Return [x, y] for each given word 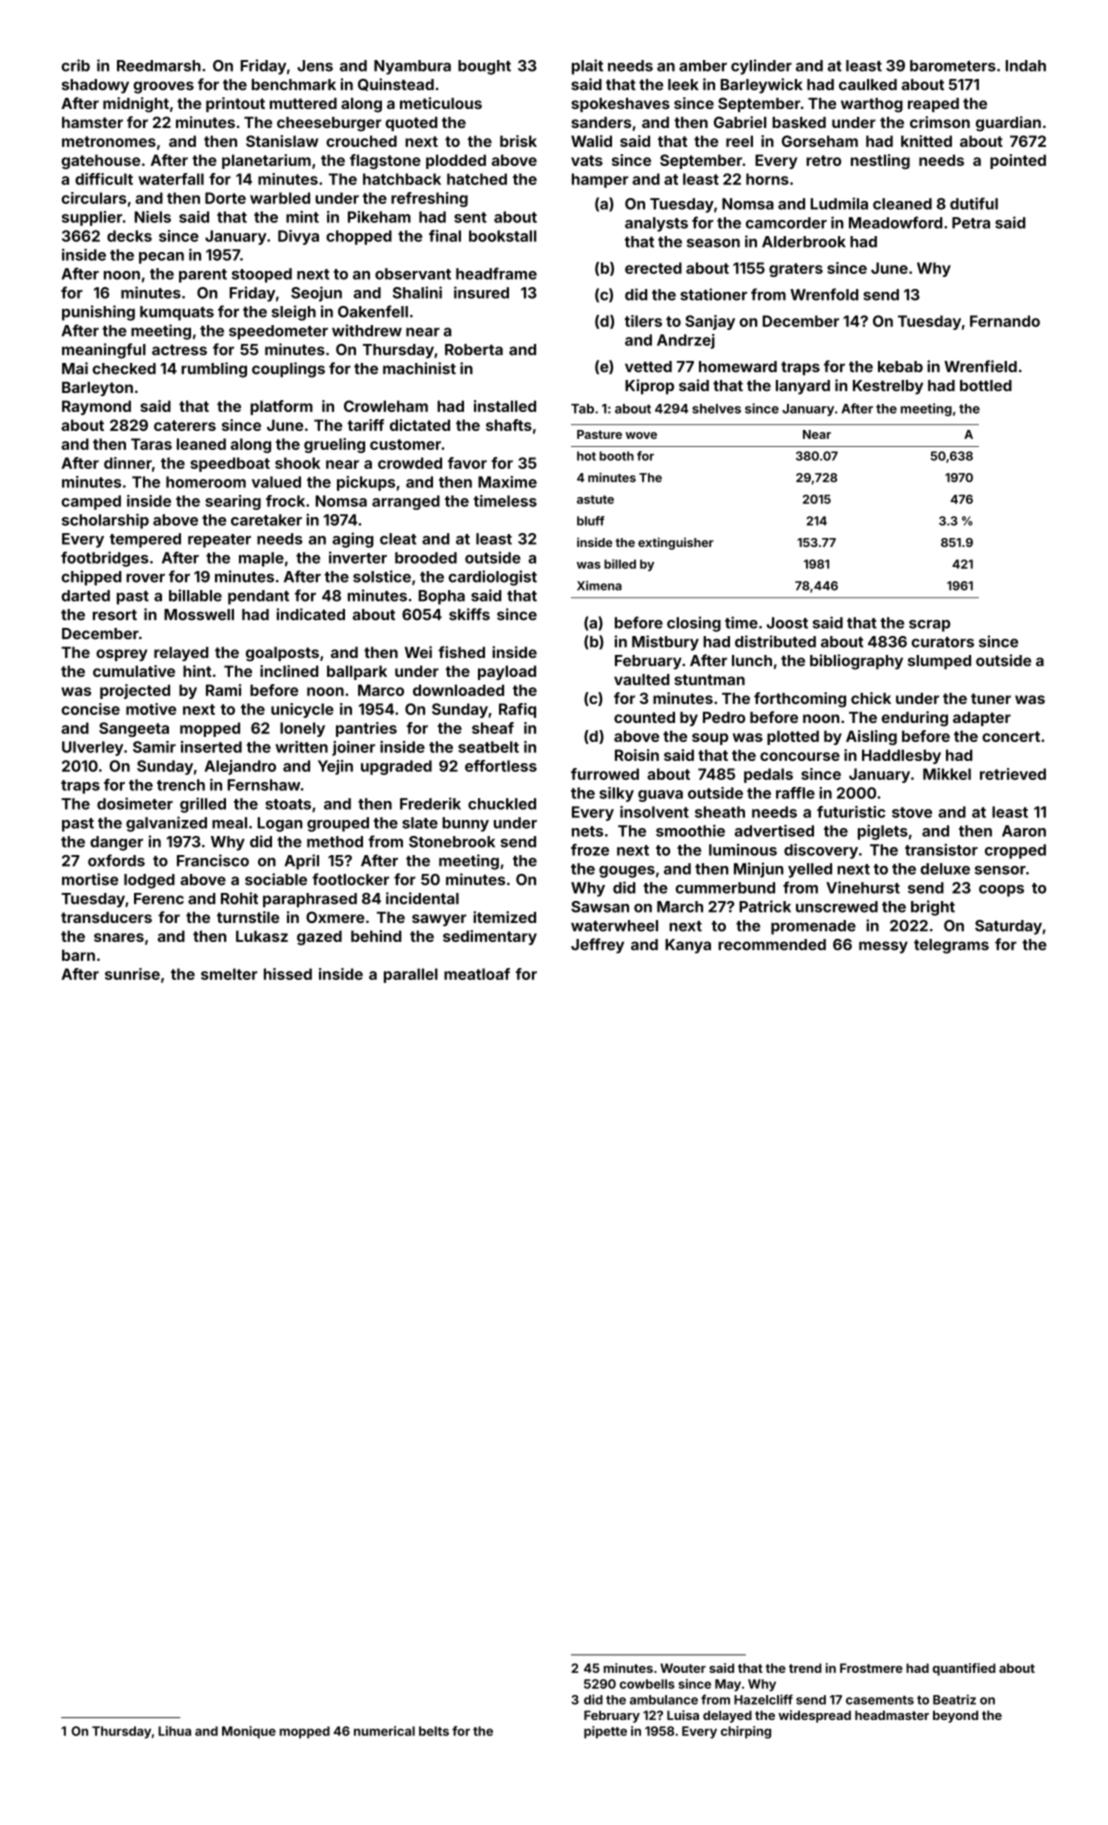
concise [90, 709]
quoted [411, 124]
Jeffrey [597, 946]
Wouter [683, 1668]
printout [235, 104]
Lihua [174, 1731]
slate [420, 823]
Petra [971, 223]
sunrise [132, 974]
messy [883, 947]
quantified [964, 1669]
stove [912, 812]
